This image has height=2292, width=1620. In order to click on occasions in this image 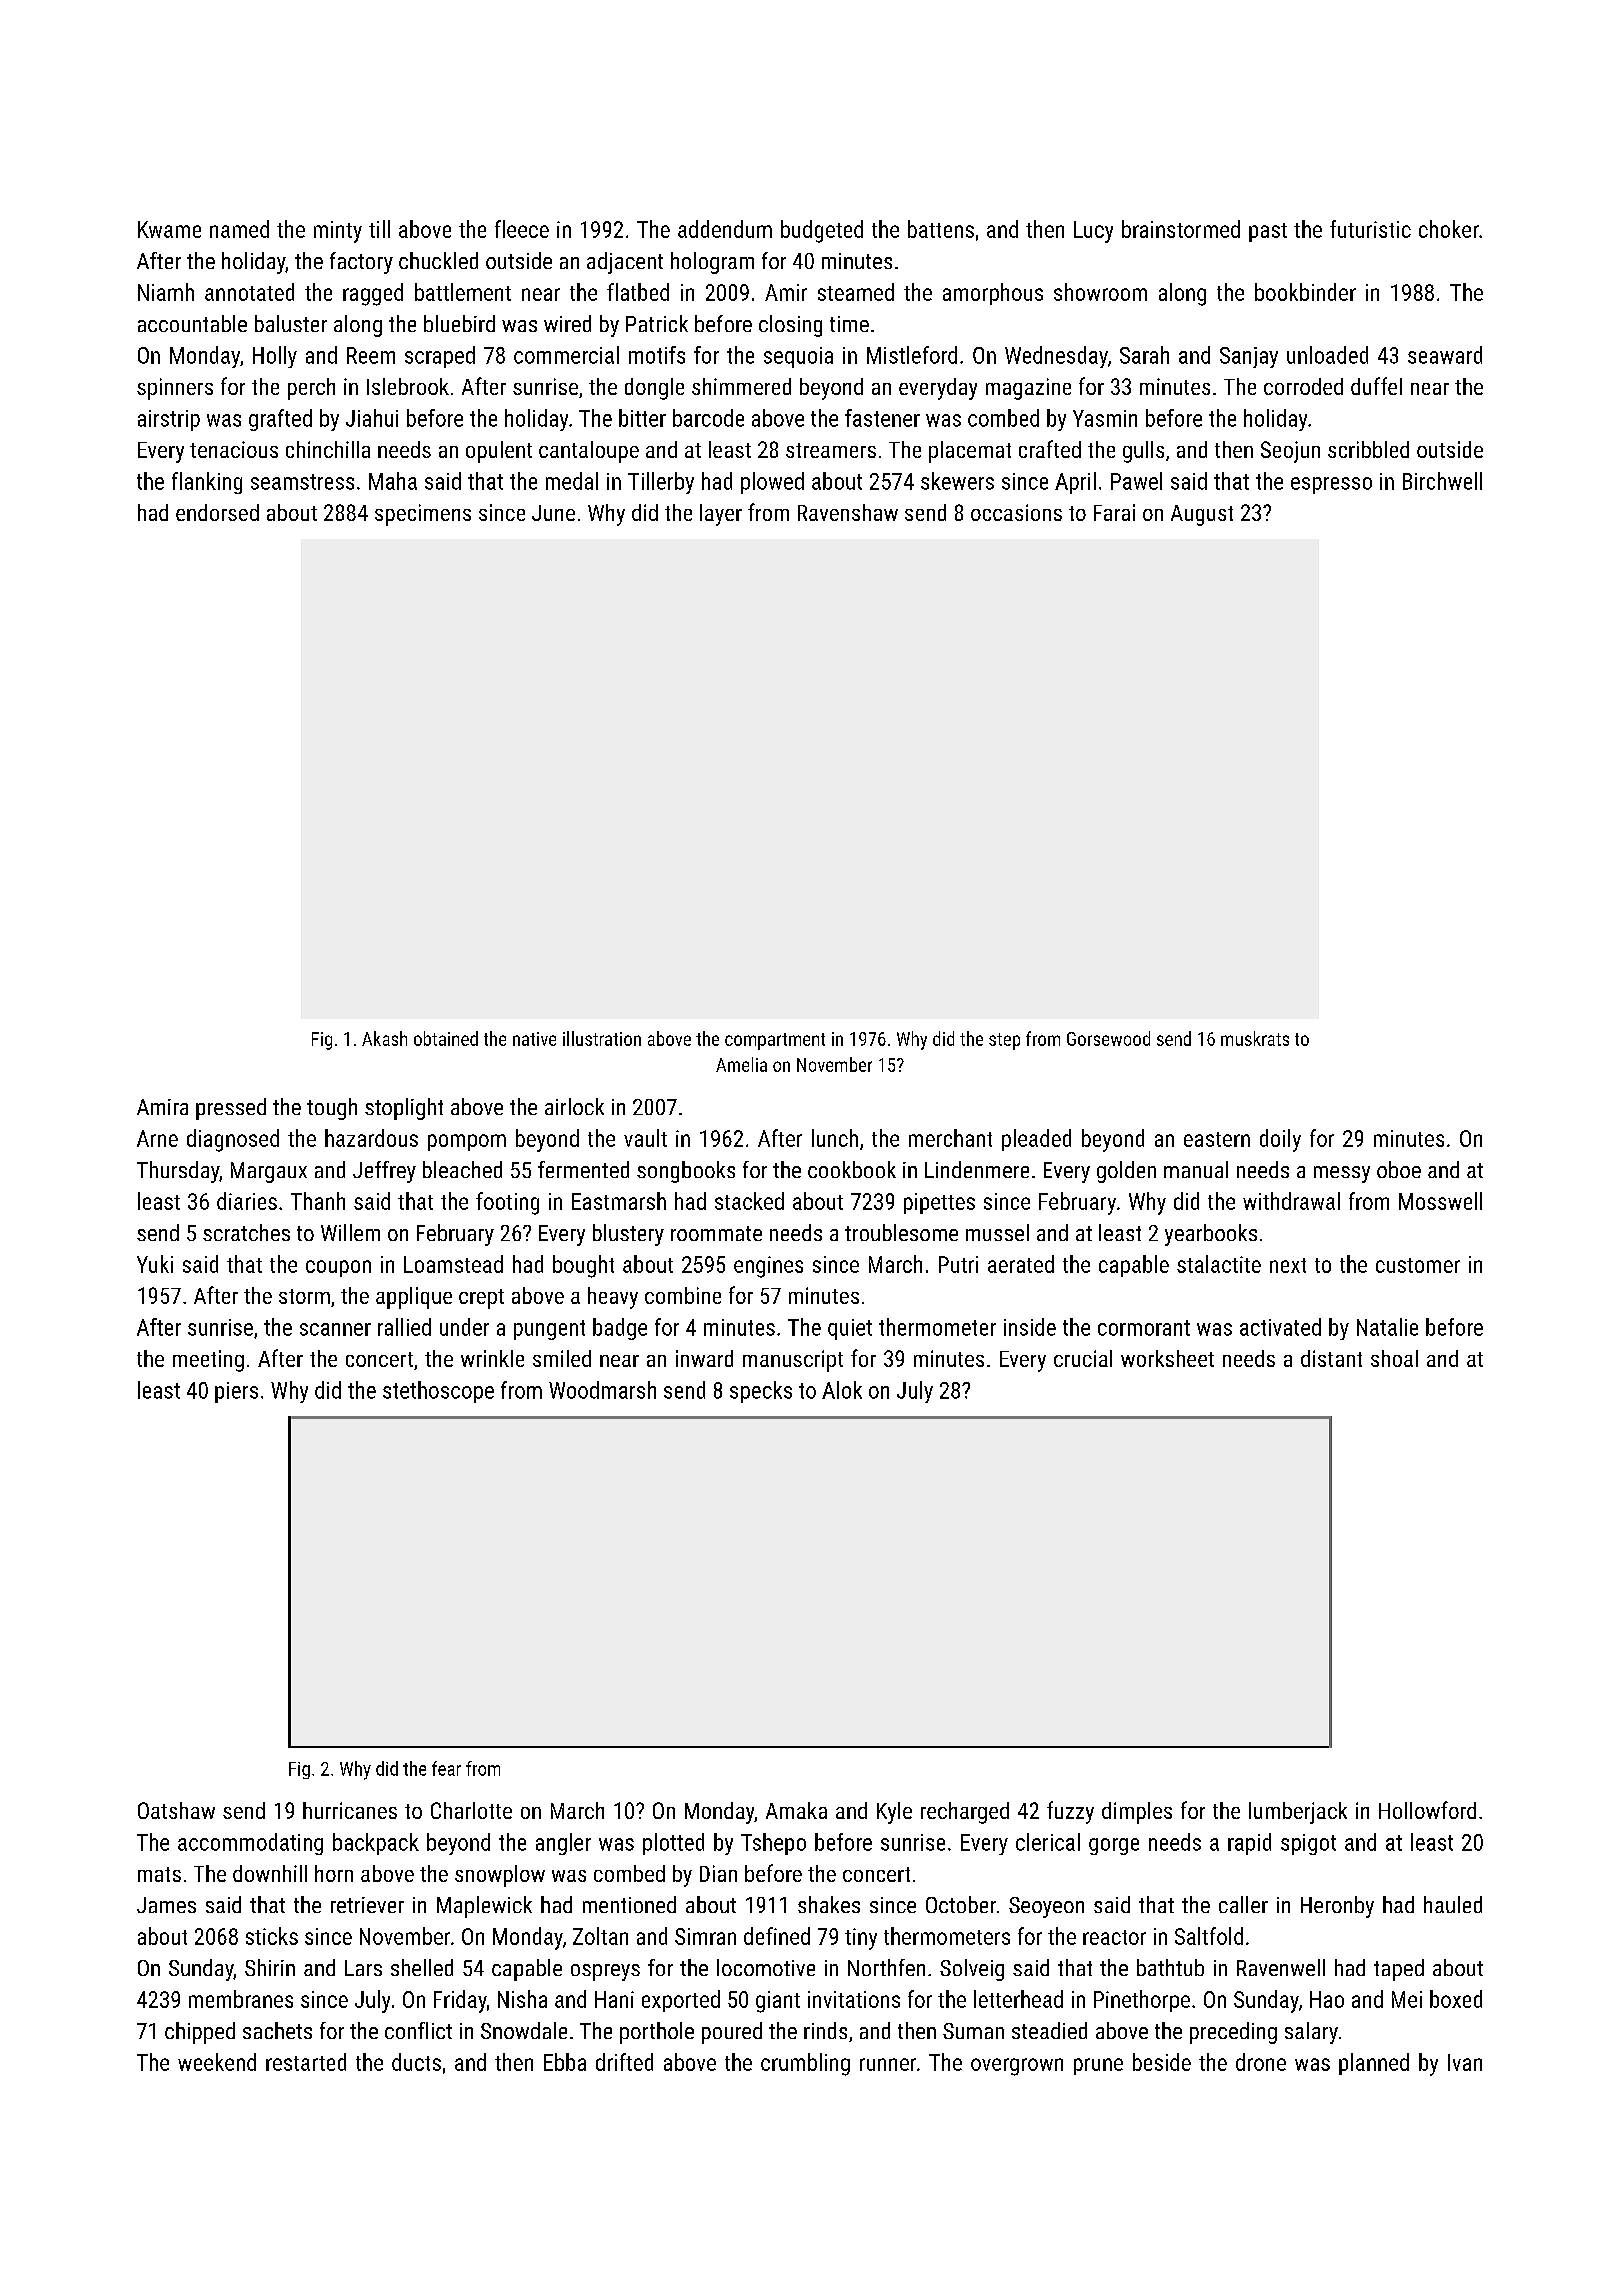, I will do `click(1016, 512)`.
